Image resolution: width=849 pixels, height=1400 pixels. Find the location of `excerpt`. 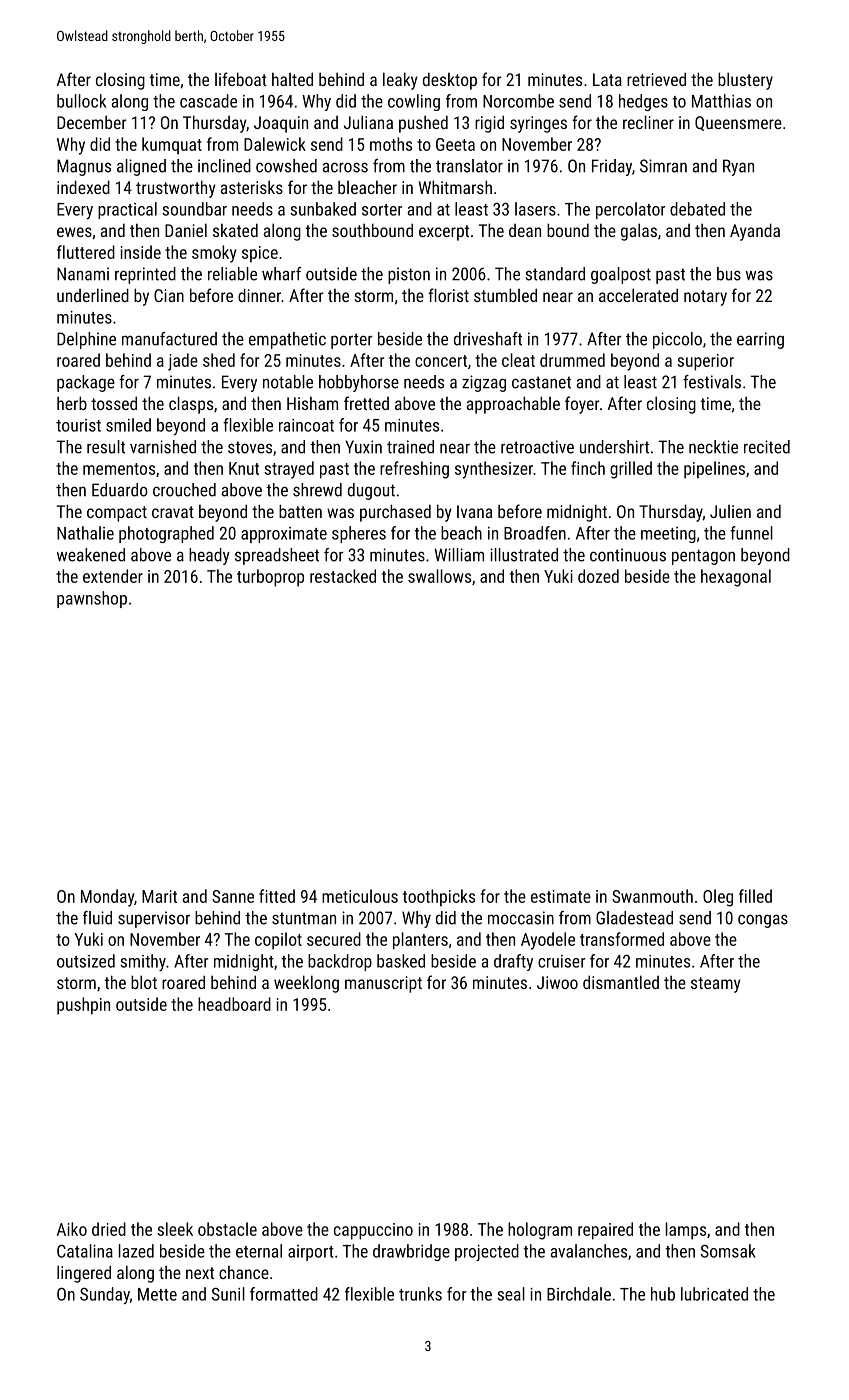

excerpt is located at coordinates (444, 233).
